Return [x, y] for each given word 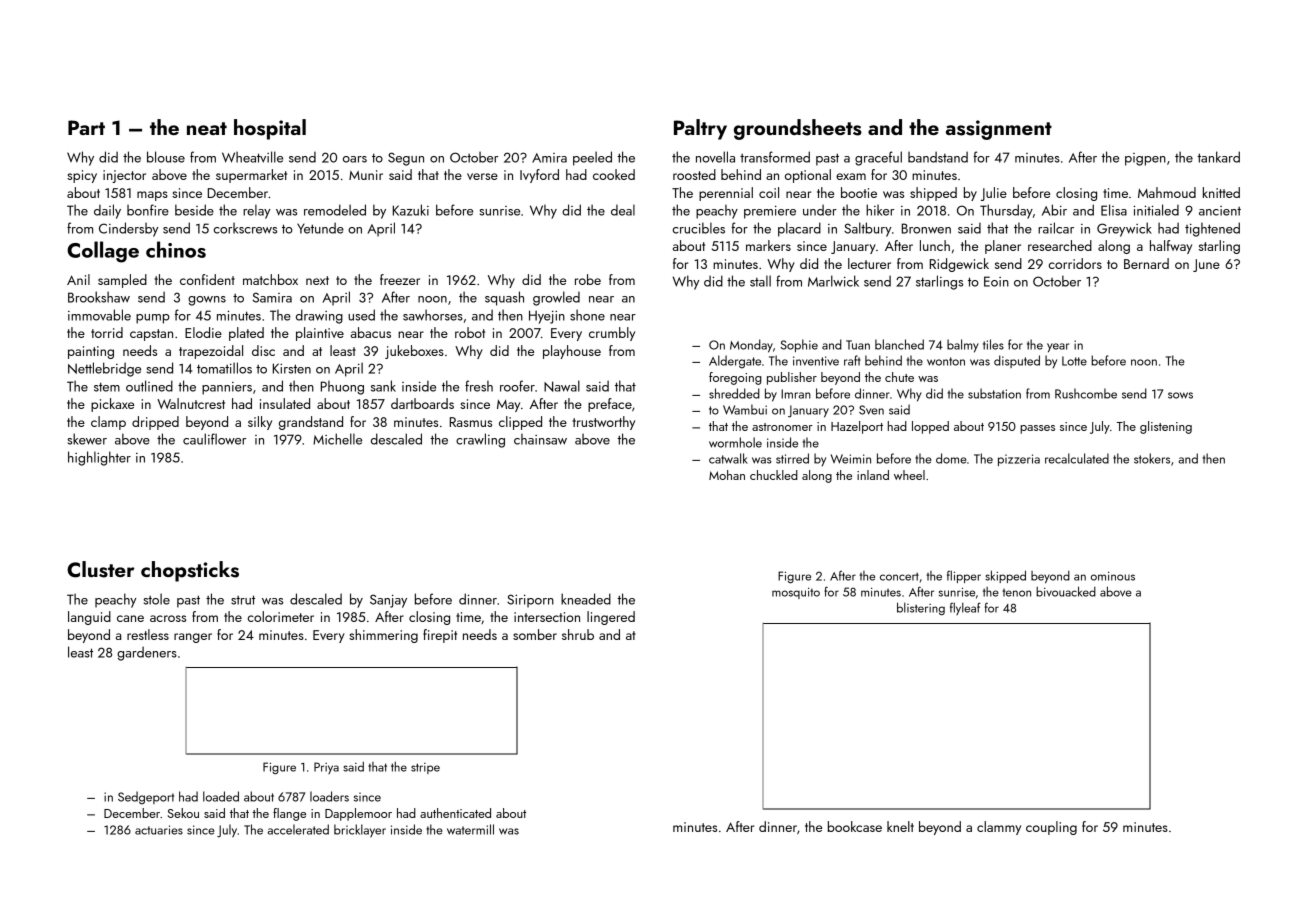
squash [504, 298]
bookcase [855, 826]
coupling [1051, 828]
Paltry [700, 129]
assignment [999, 130]
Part [86, 127]
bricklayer [360, 831]
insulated [285, 403]
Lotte [1074, 361]
